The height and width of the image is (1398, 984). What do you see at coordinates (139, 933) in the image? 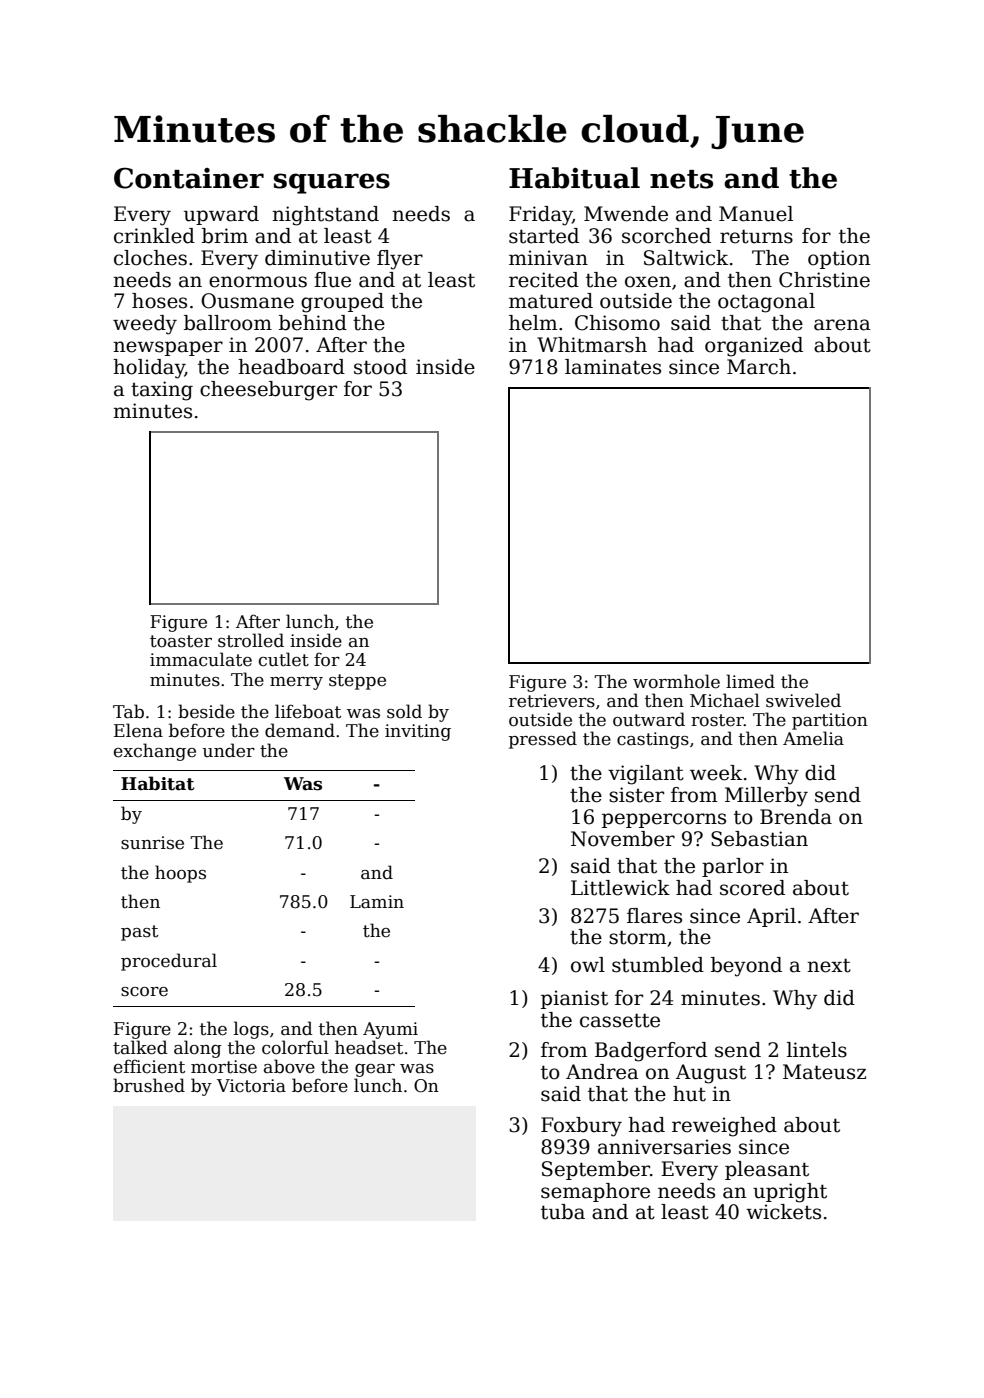
I see `past` at bounding box center [139, 933].
